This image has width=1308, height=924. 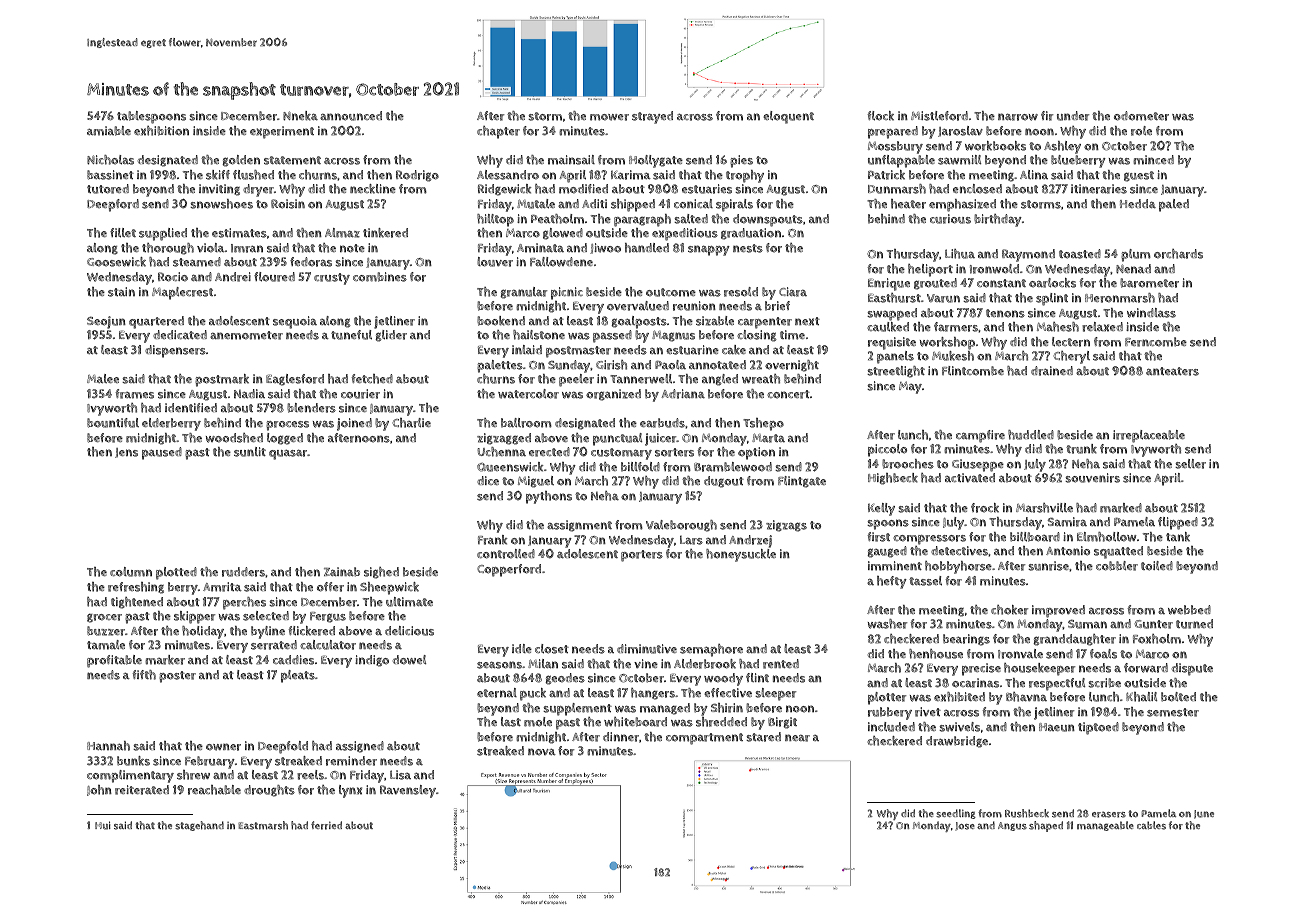 I want to click on chapter, so click(x=498, y=132).
